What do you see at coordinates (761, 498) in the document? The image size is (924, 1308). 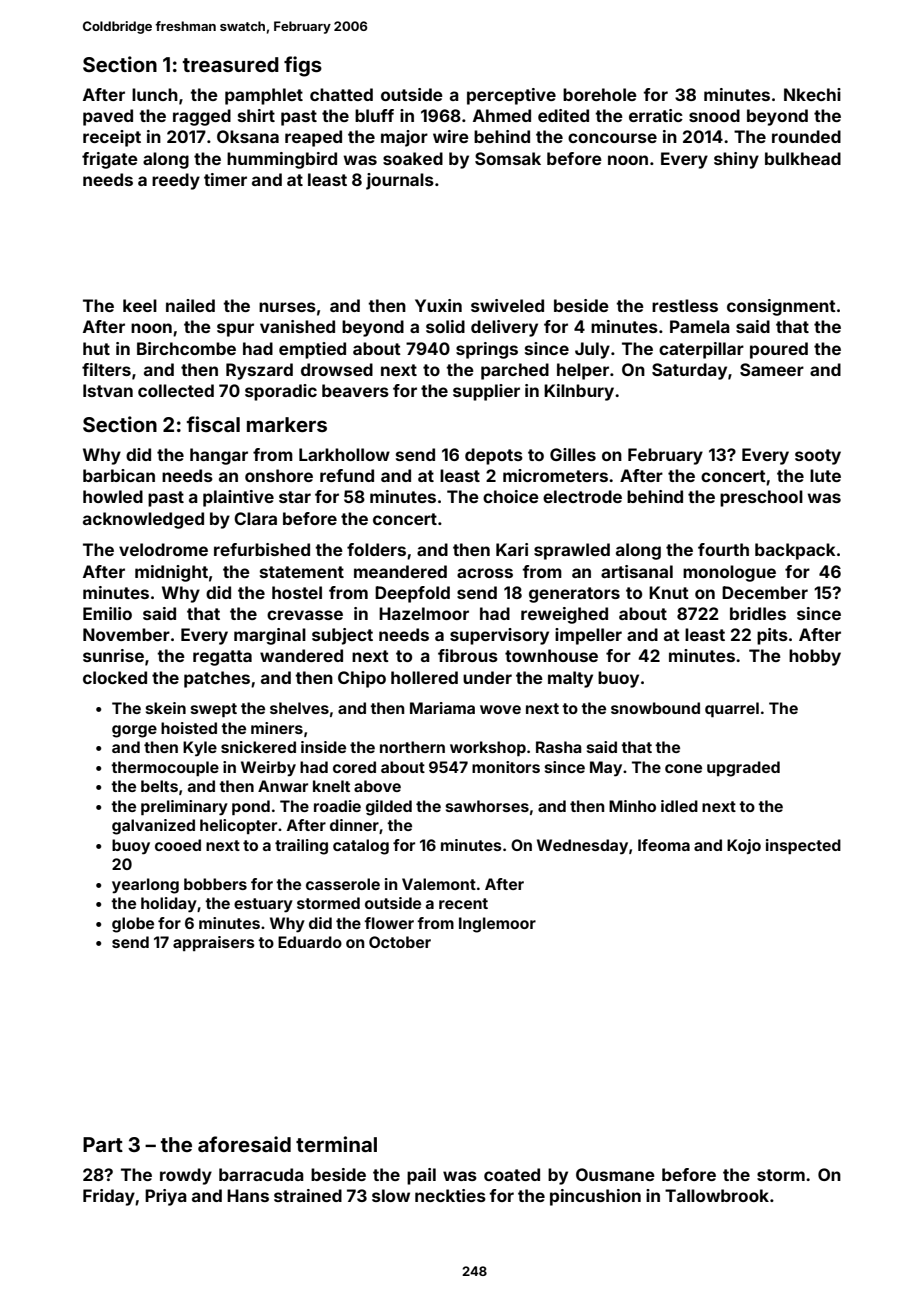 I see `preschool` at bounding box center [761, 498].
